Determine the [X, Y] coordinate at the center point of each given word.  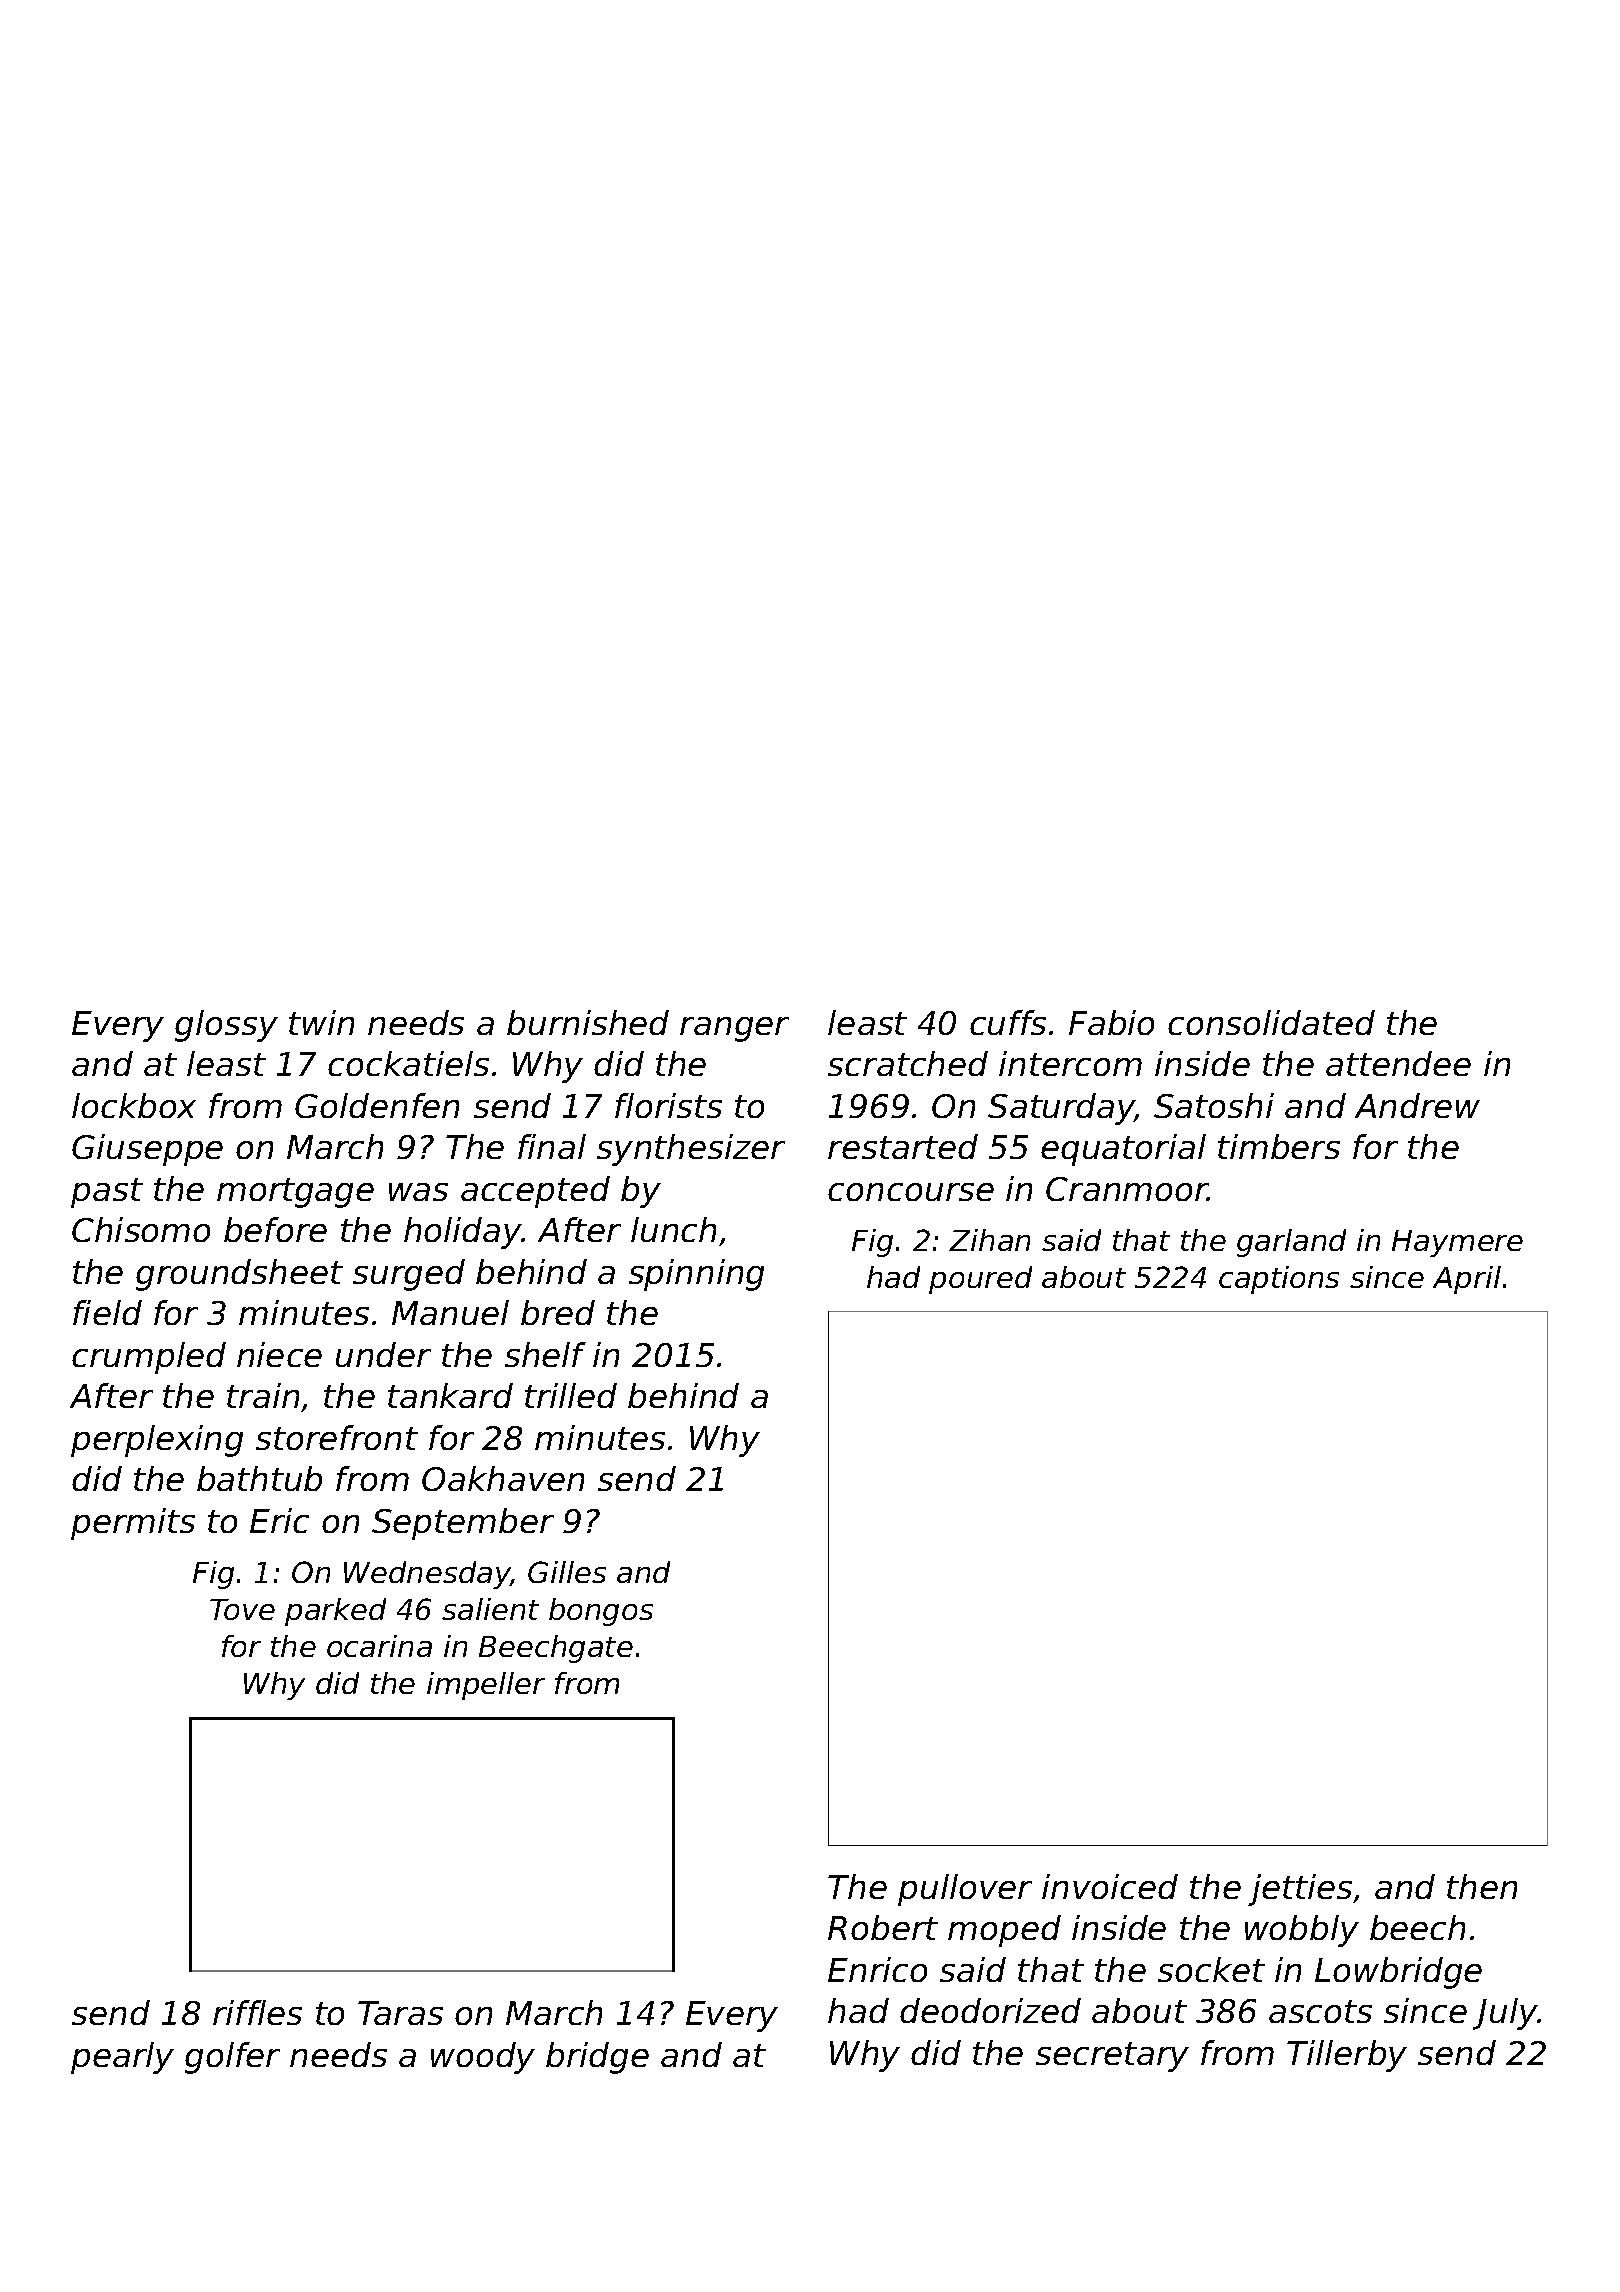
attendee [1398, 1063]
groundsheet [239, 1275]
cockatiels [408, 1063]
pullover [965, 1890]
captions [1279, 1280]
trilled [571, 1395]
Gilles [567, 1572]
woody [483, 2058]
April [1467, 1280]
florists [668, 1105]
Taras [400, 2013]
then [1482, 1886]
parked [335, 1612]
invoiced [1110, 1886]
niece [279, 1354]
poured [980, 1280]
